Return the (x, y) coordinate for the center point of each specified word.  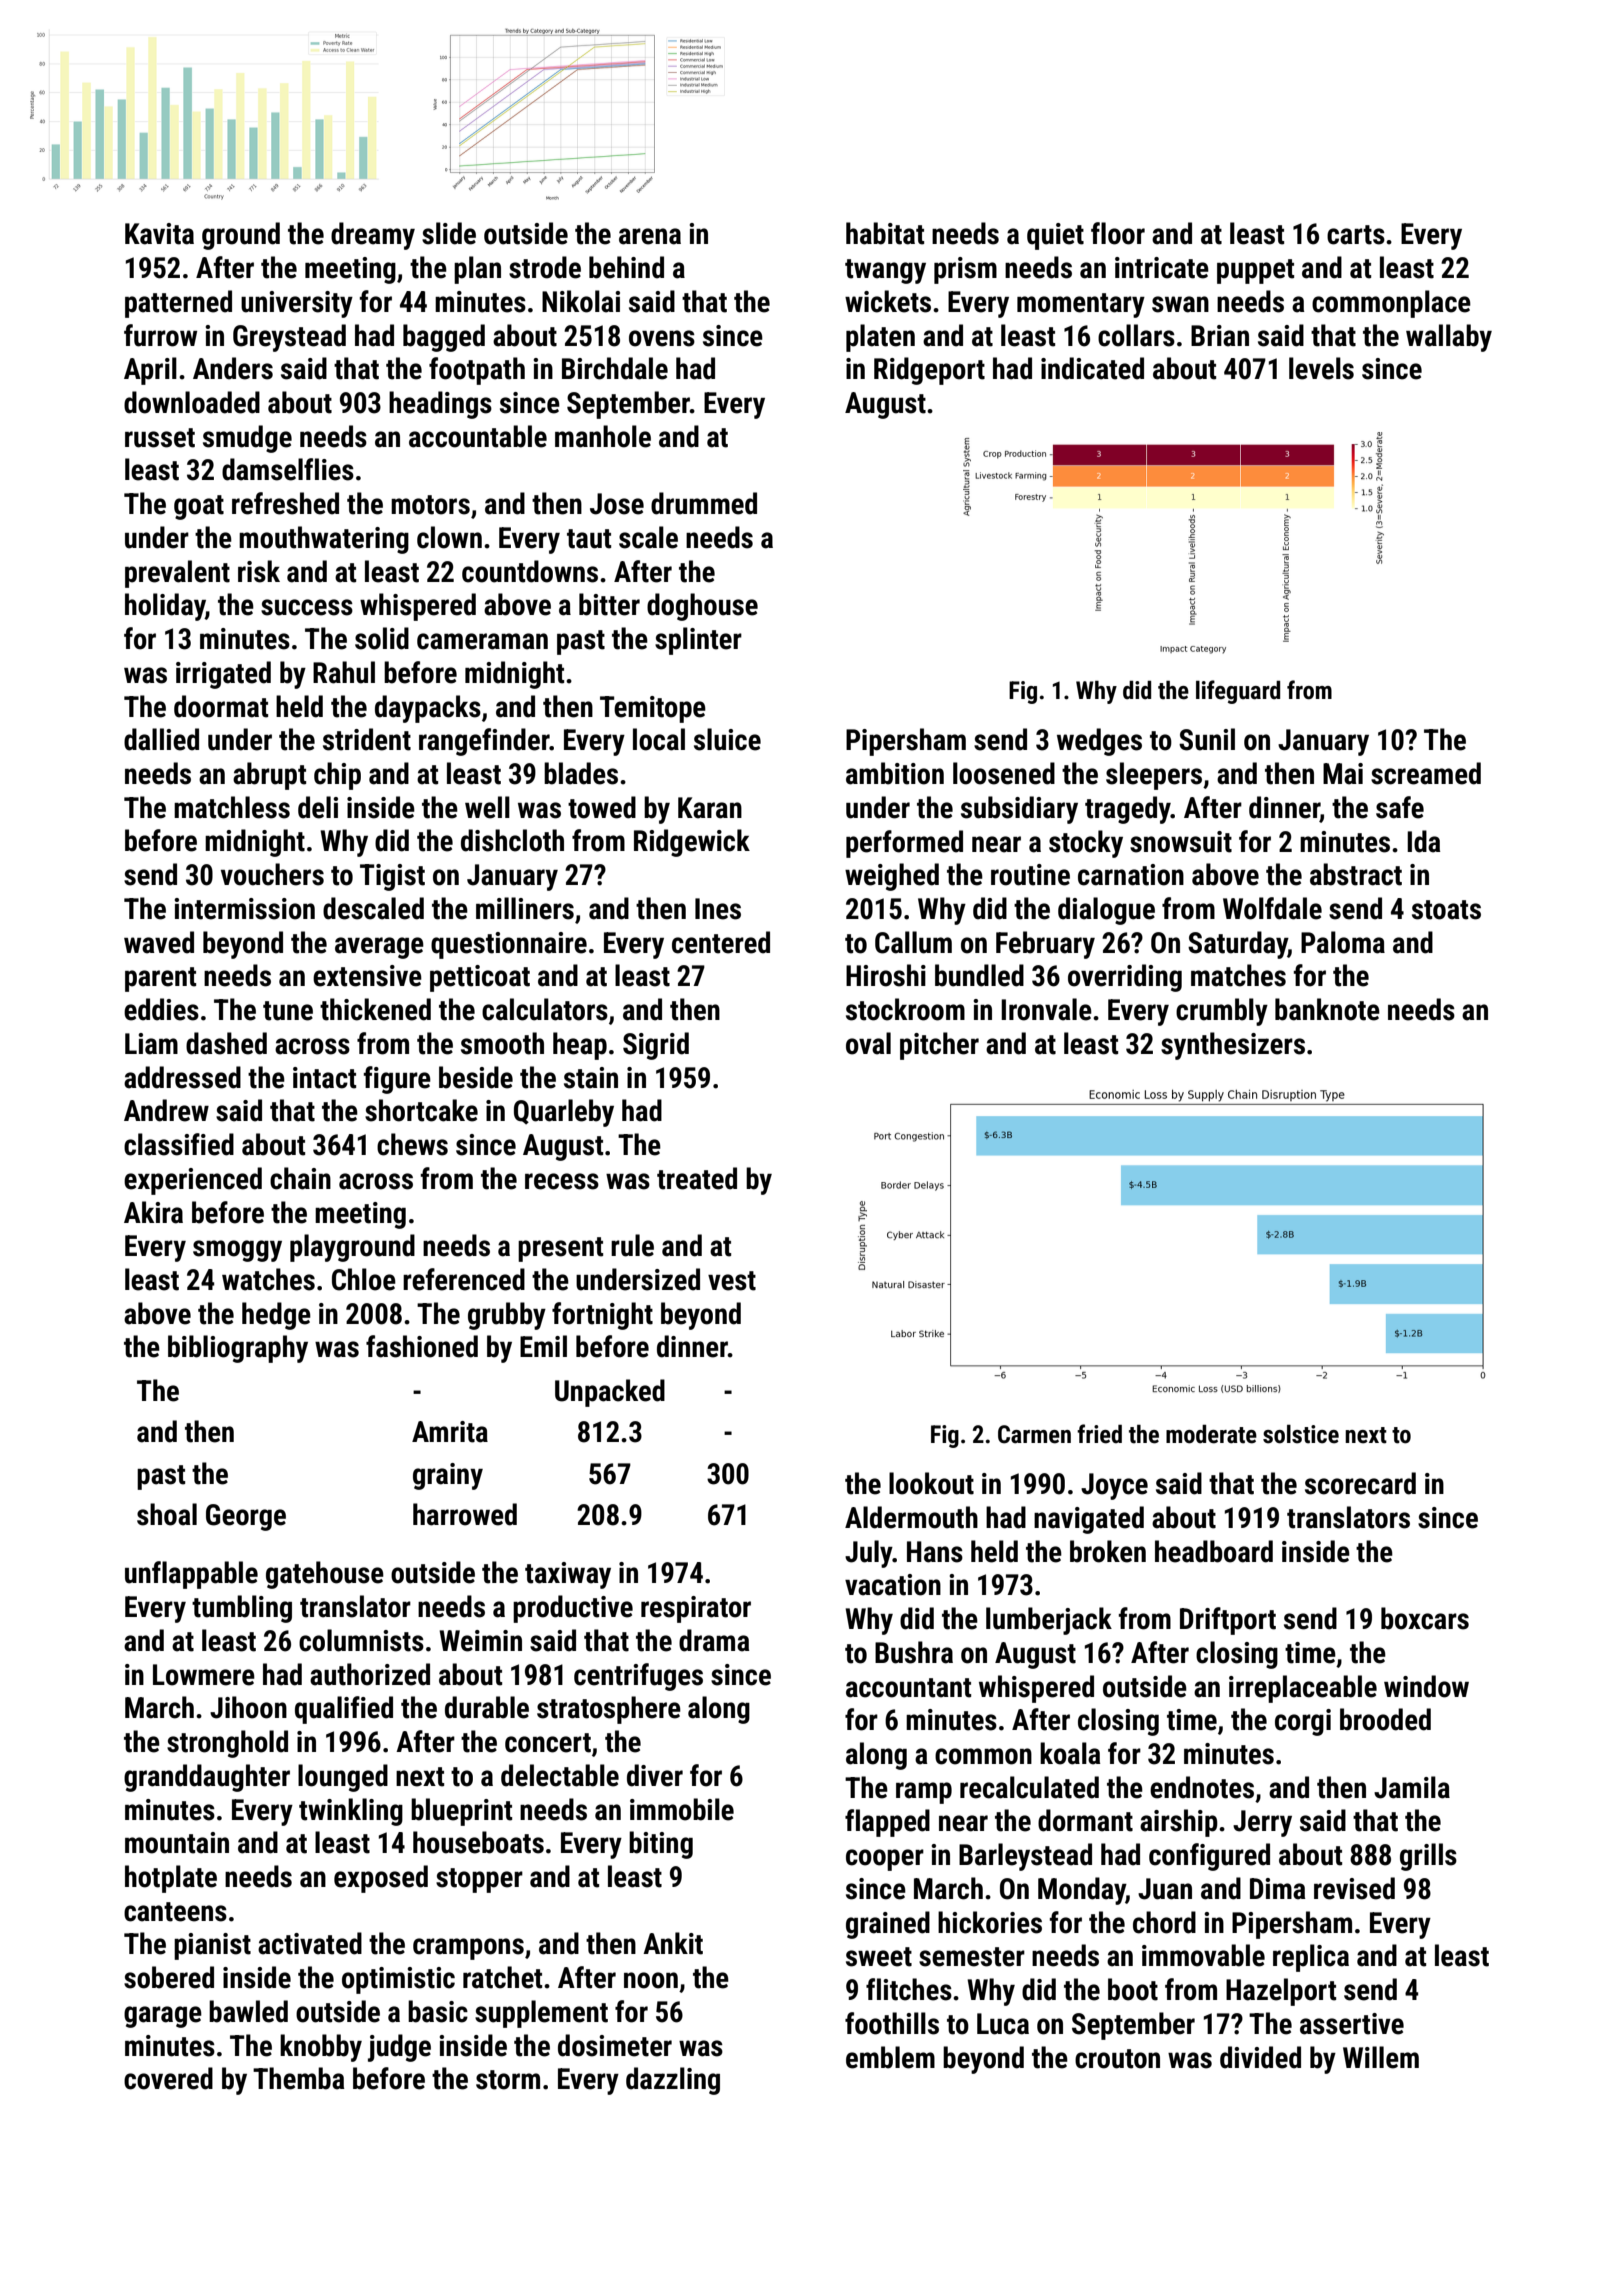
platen (880, 338)
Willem (1381, 2057)
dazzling (673, 2081)
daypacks (428, 709)
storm (508, 2080)
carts (1356, 235)
